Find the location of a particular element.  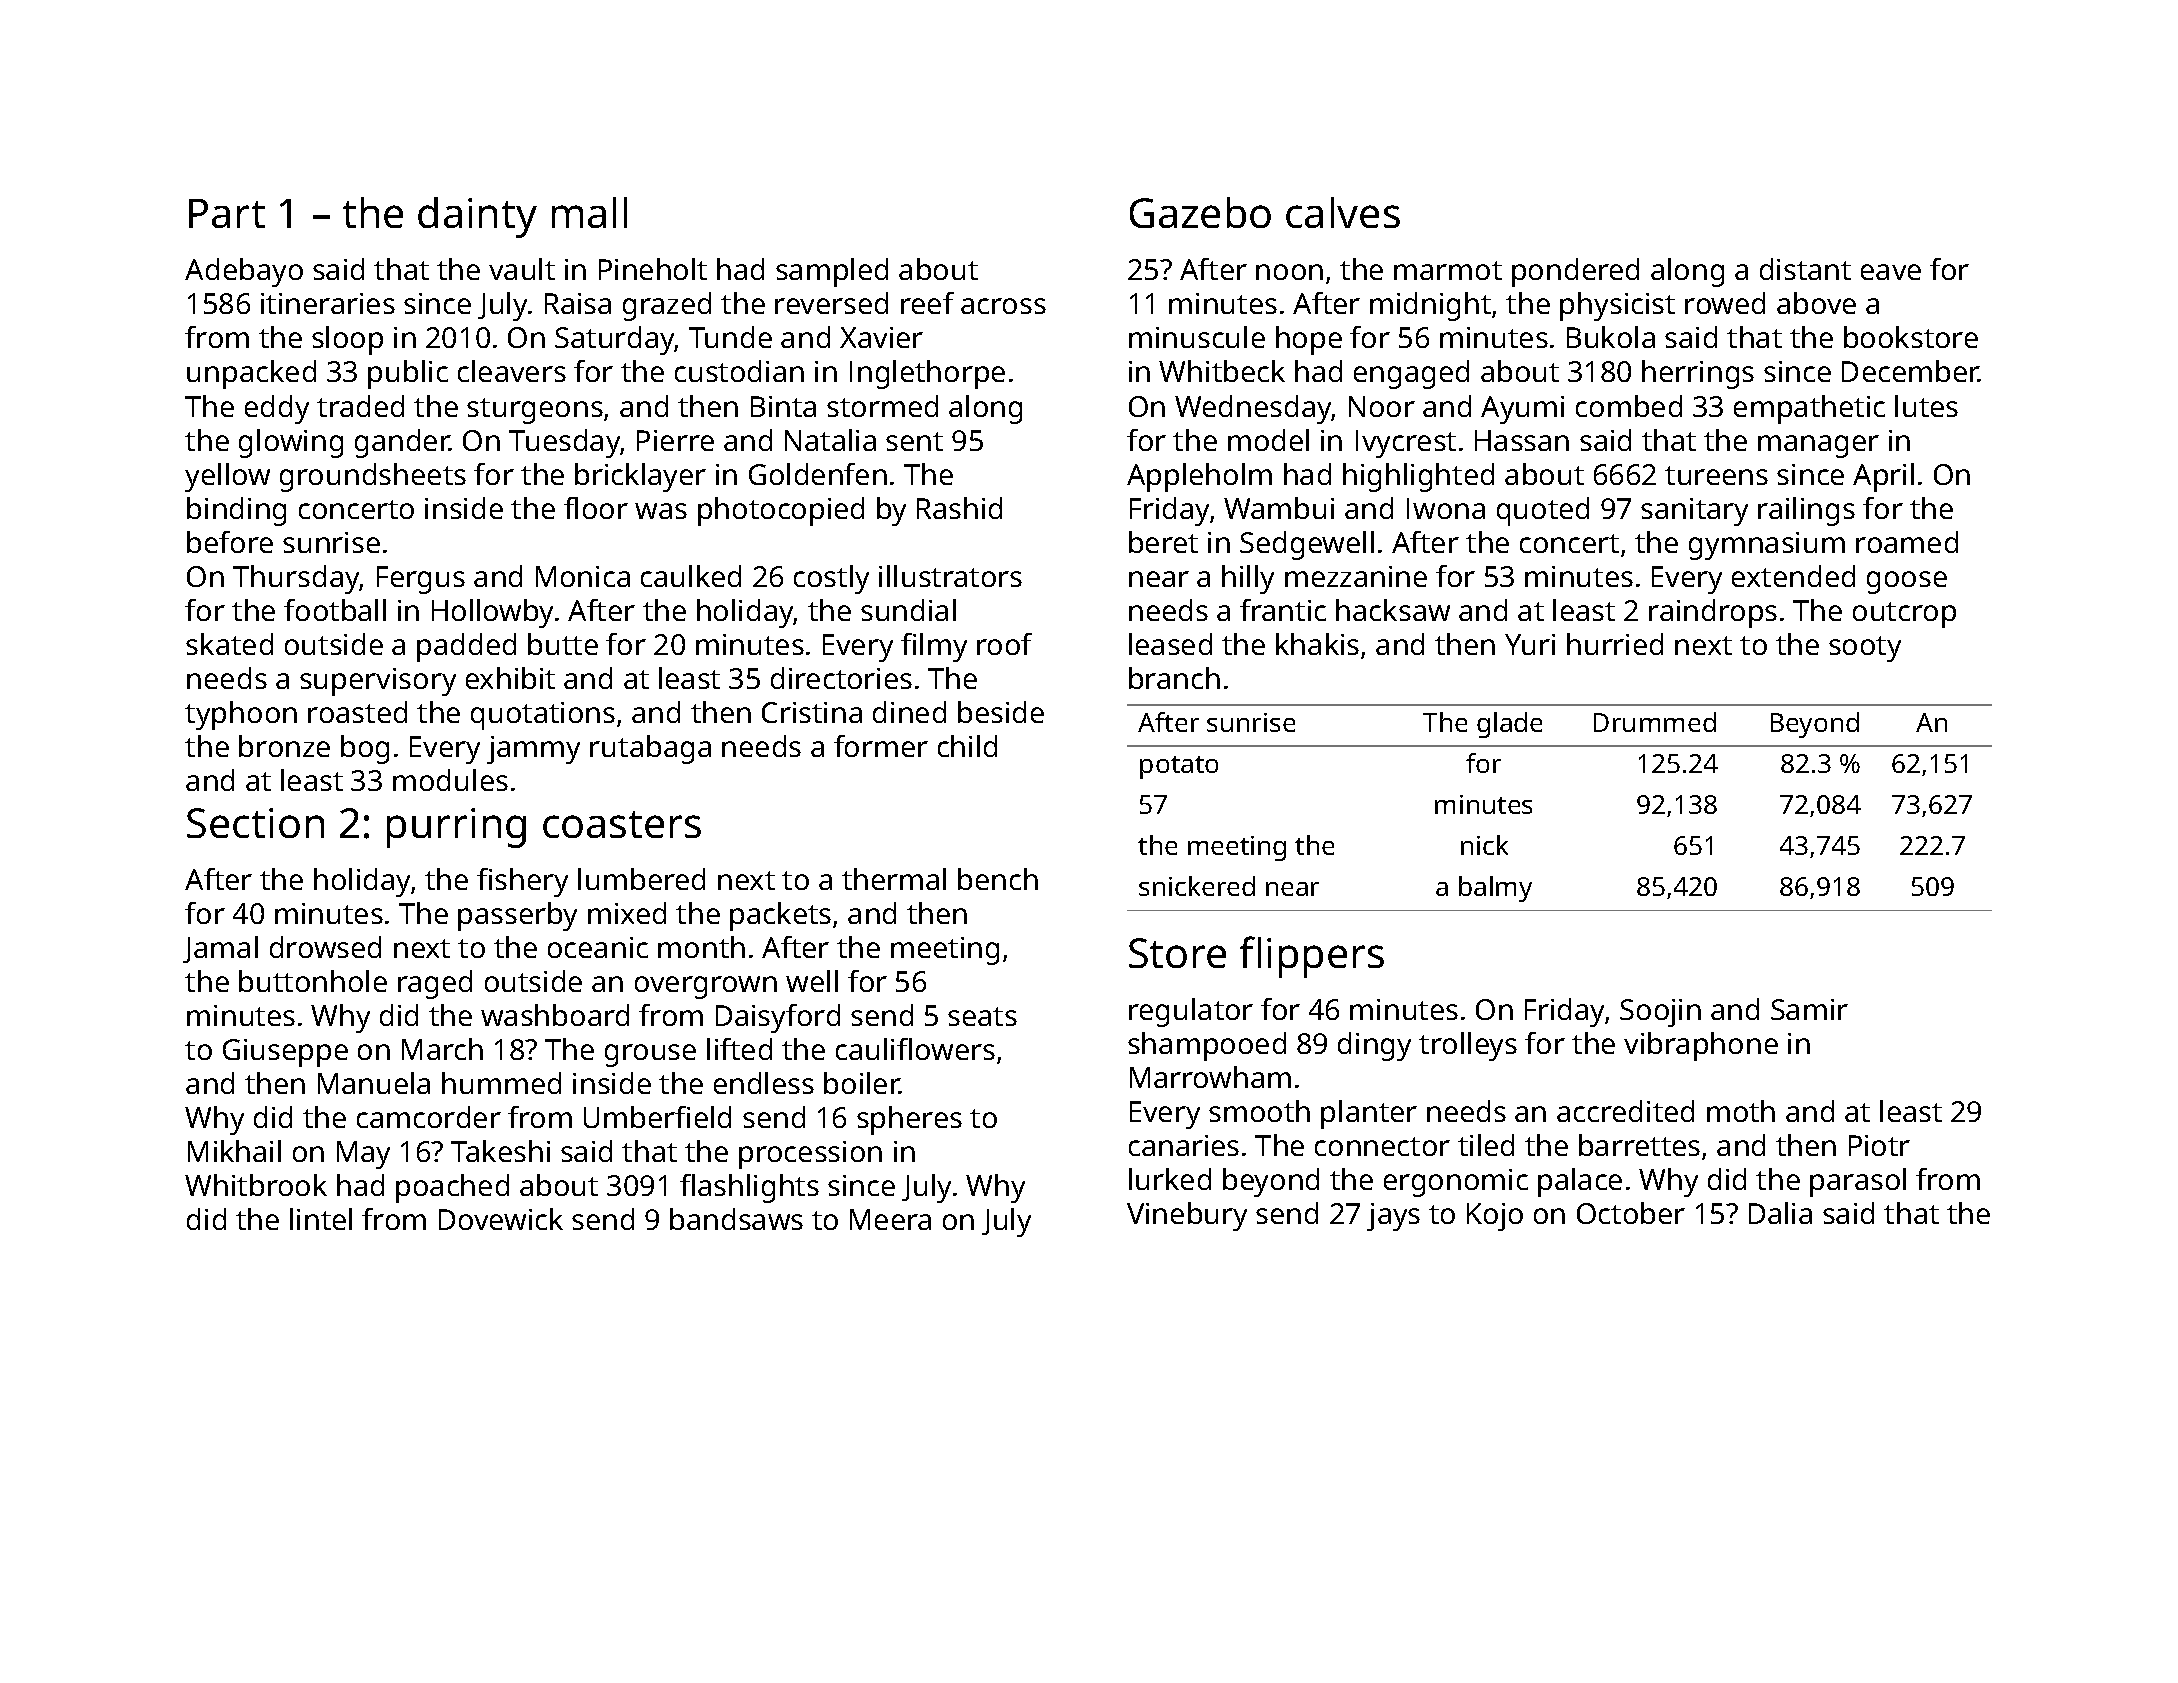

Drummed is located at coordinates (1655, 722).
